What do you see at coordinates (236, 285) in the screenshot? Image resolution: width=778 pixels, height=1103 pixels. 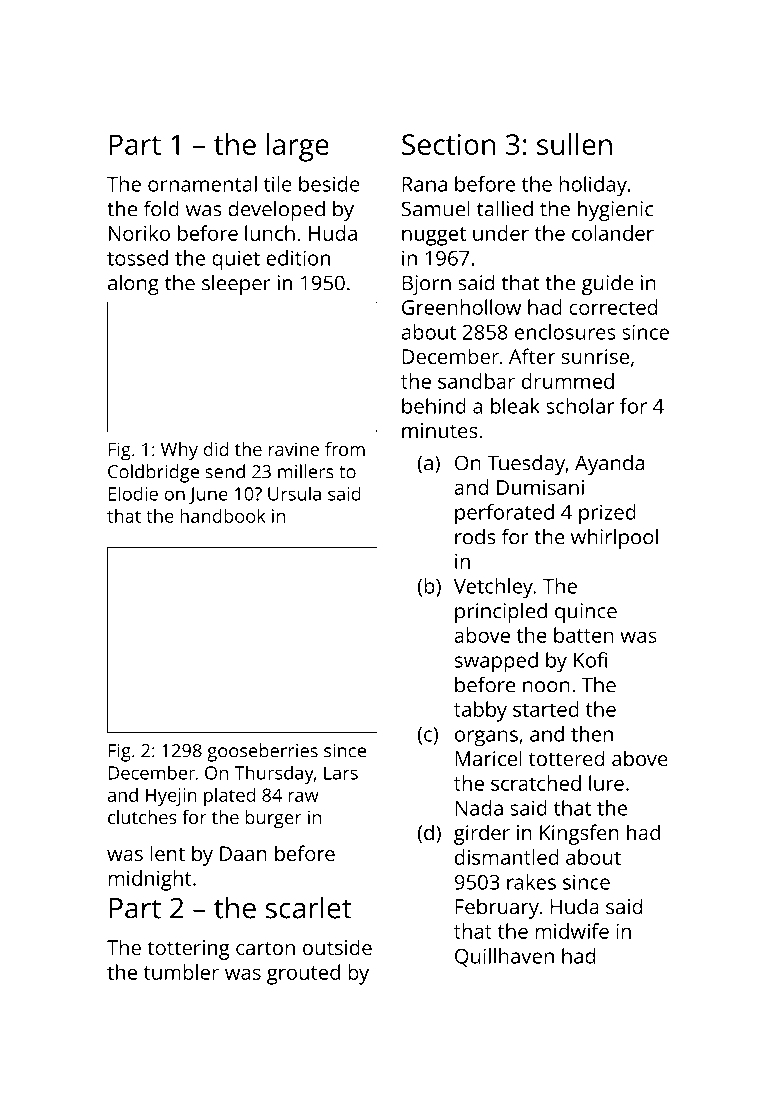 I see `sleeper` at bounding box center [236, 285].
